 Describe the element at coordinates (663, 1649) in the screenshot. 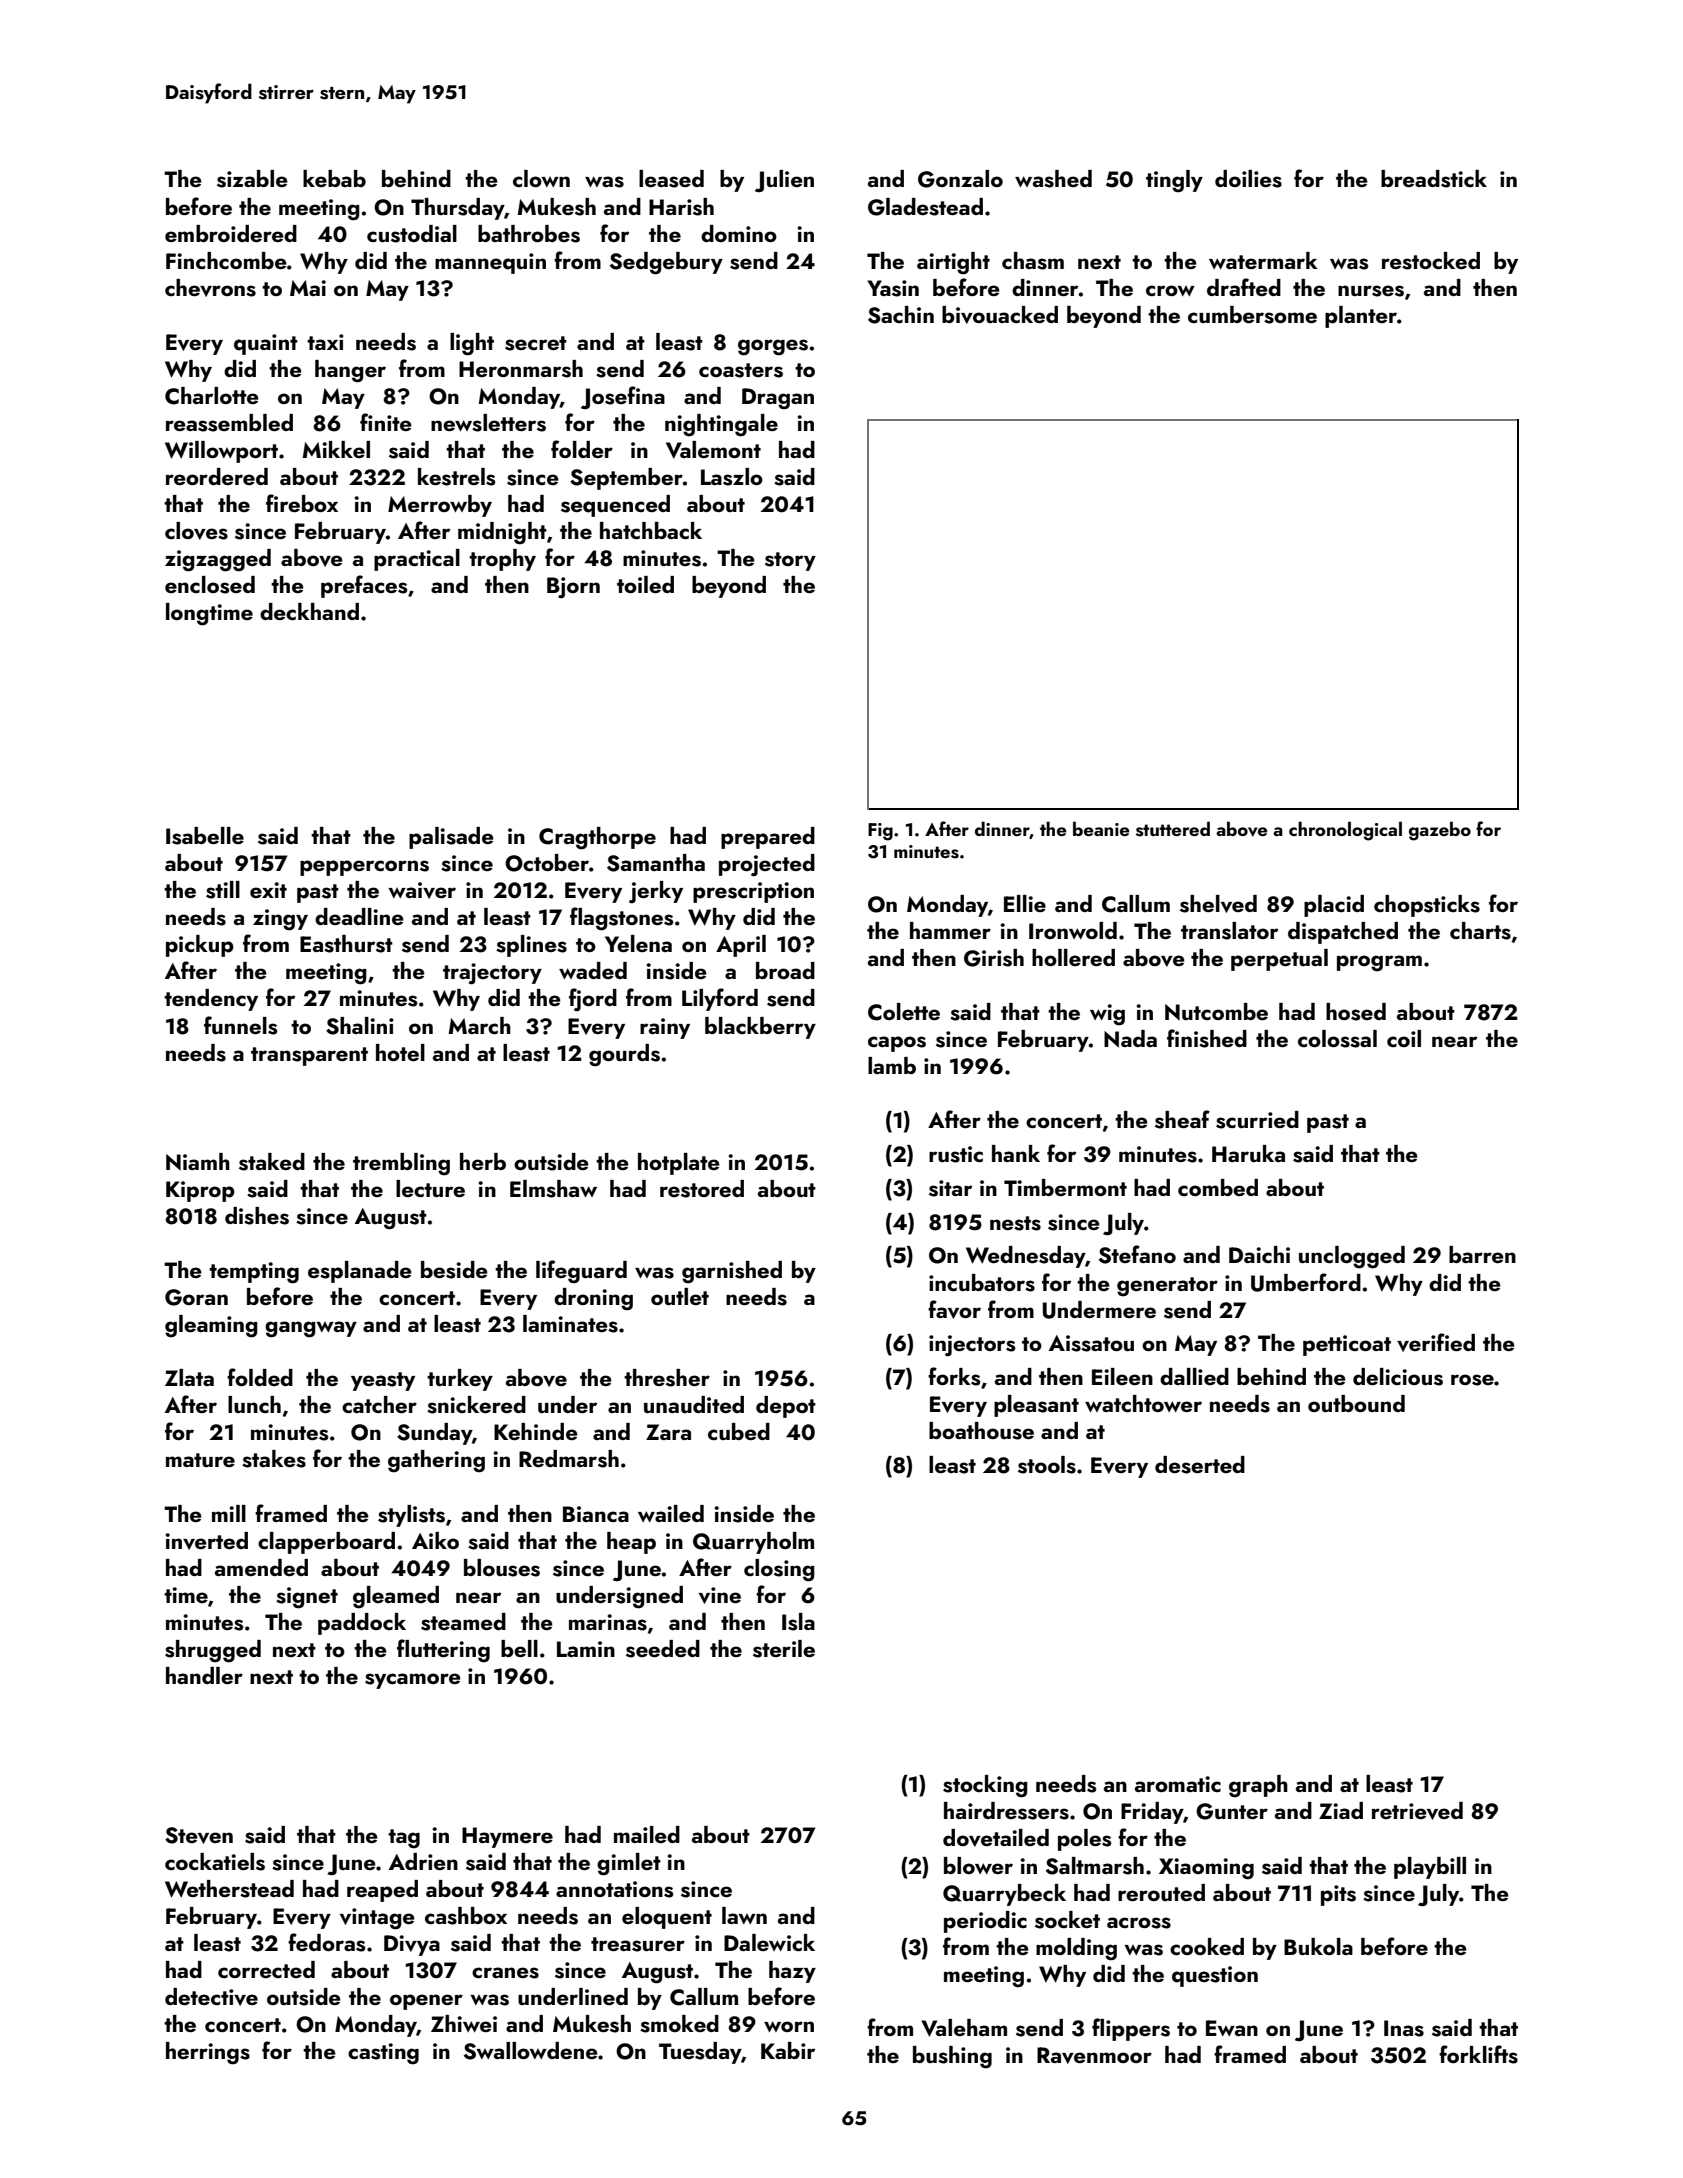

I see `seeded` at that location.
